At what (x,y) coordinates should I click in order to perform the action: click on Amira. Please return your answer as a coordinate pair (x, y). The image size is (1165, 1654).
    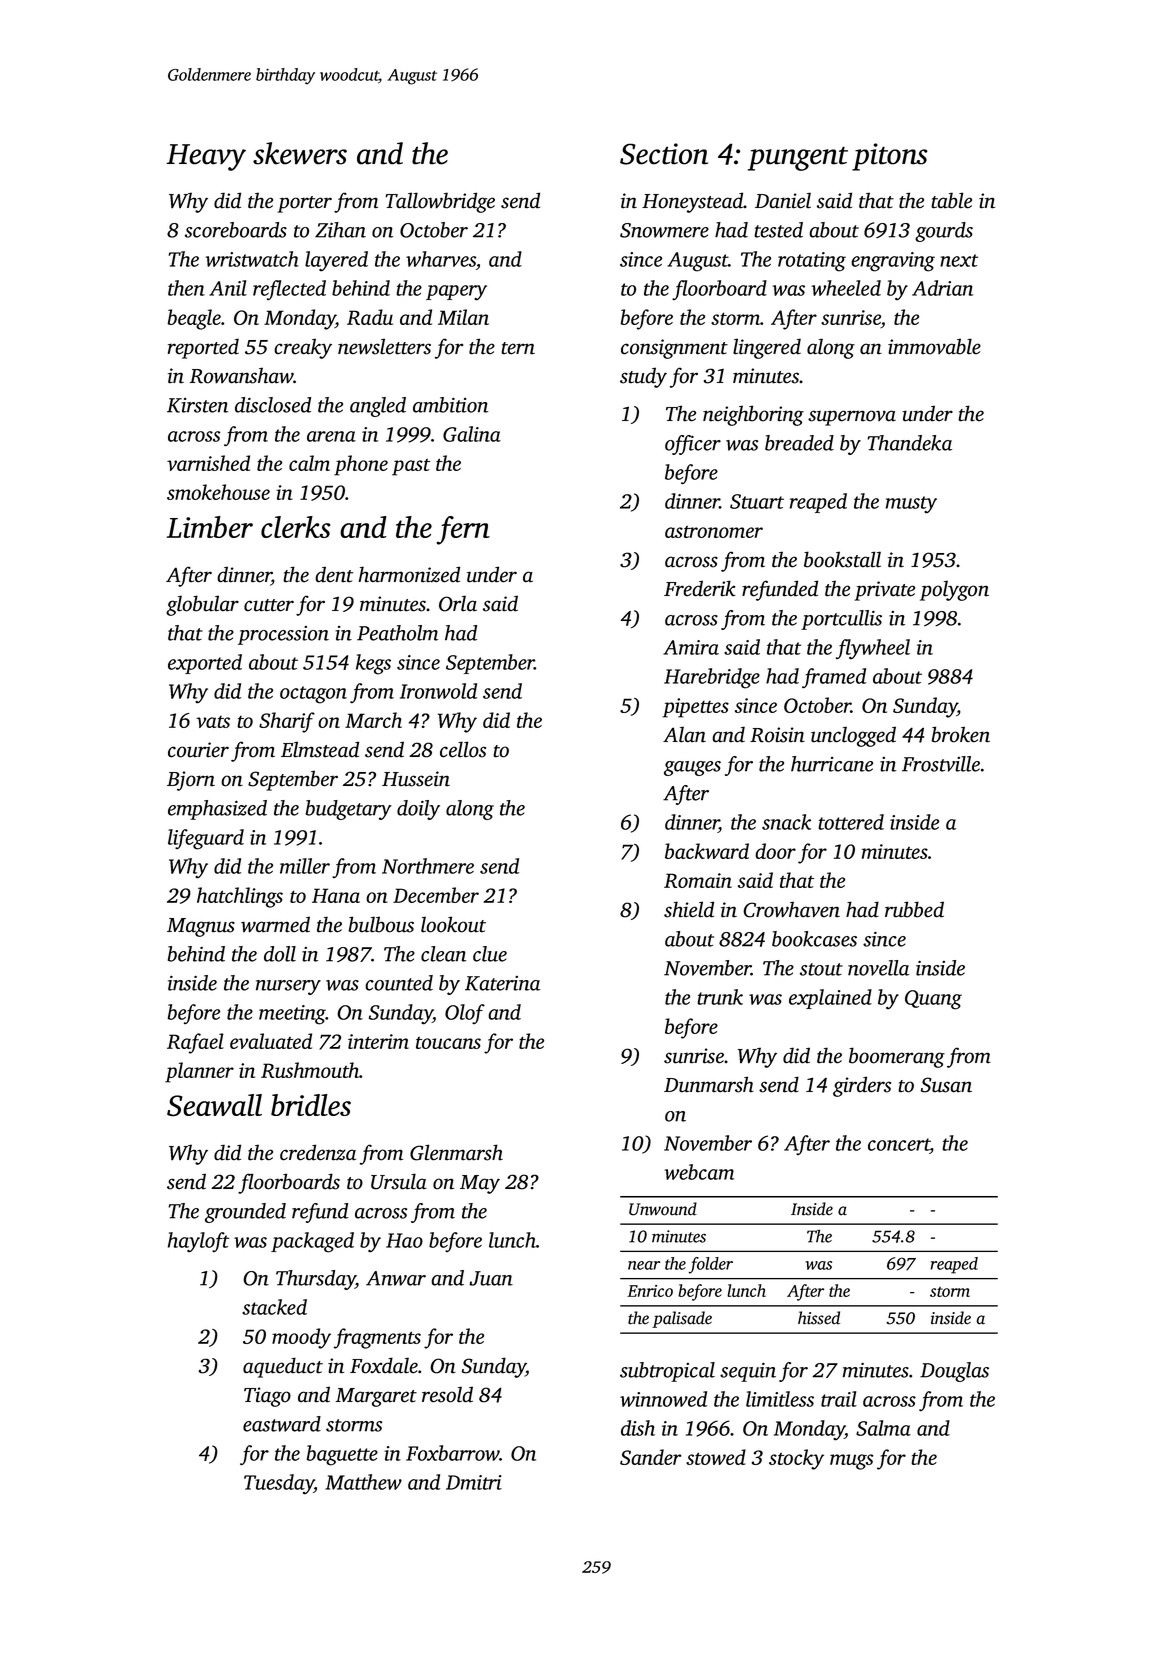
    Looking at the image, I should click on (691, 647).
